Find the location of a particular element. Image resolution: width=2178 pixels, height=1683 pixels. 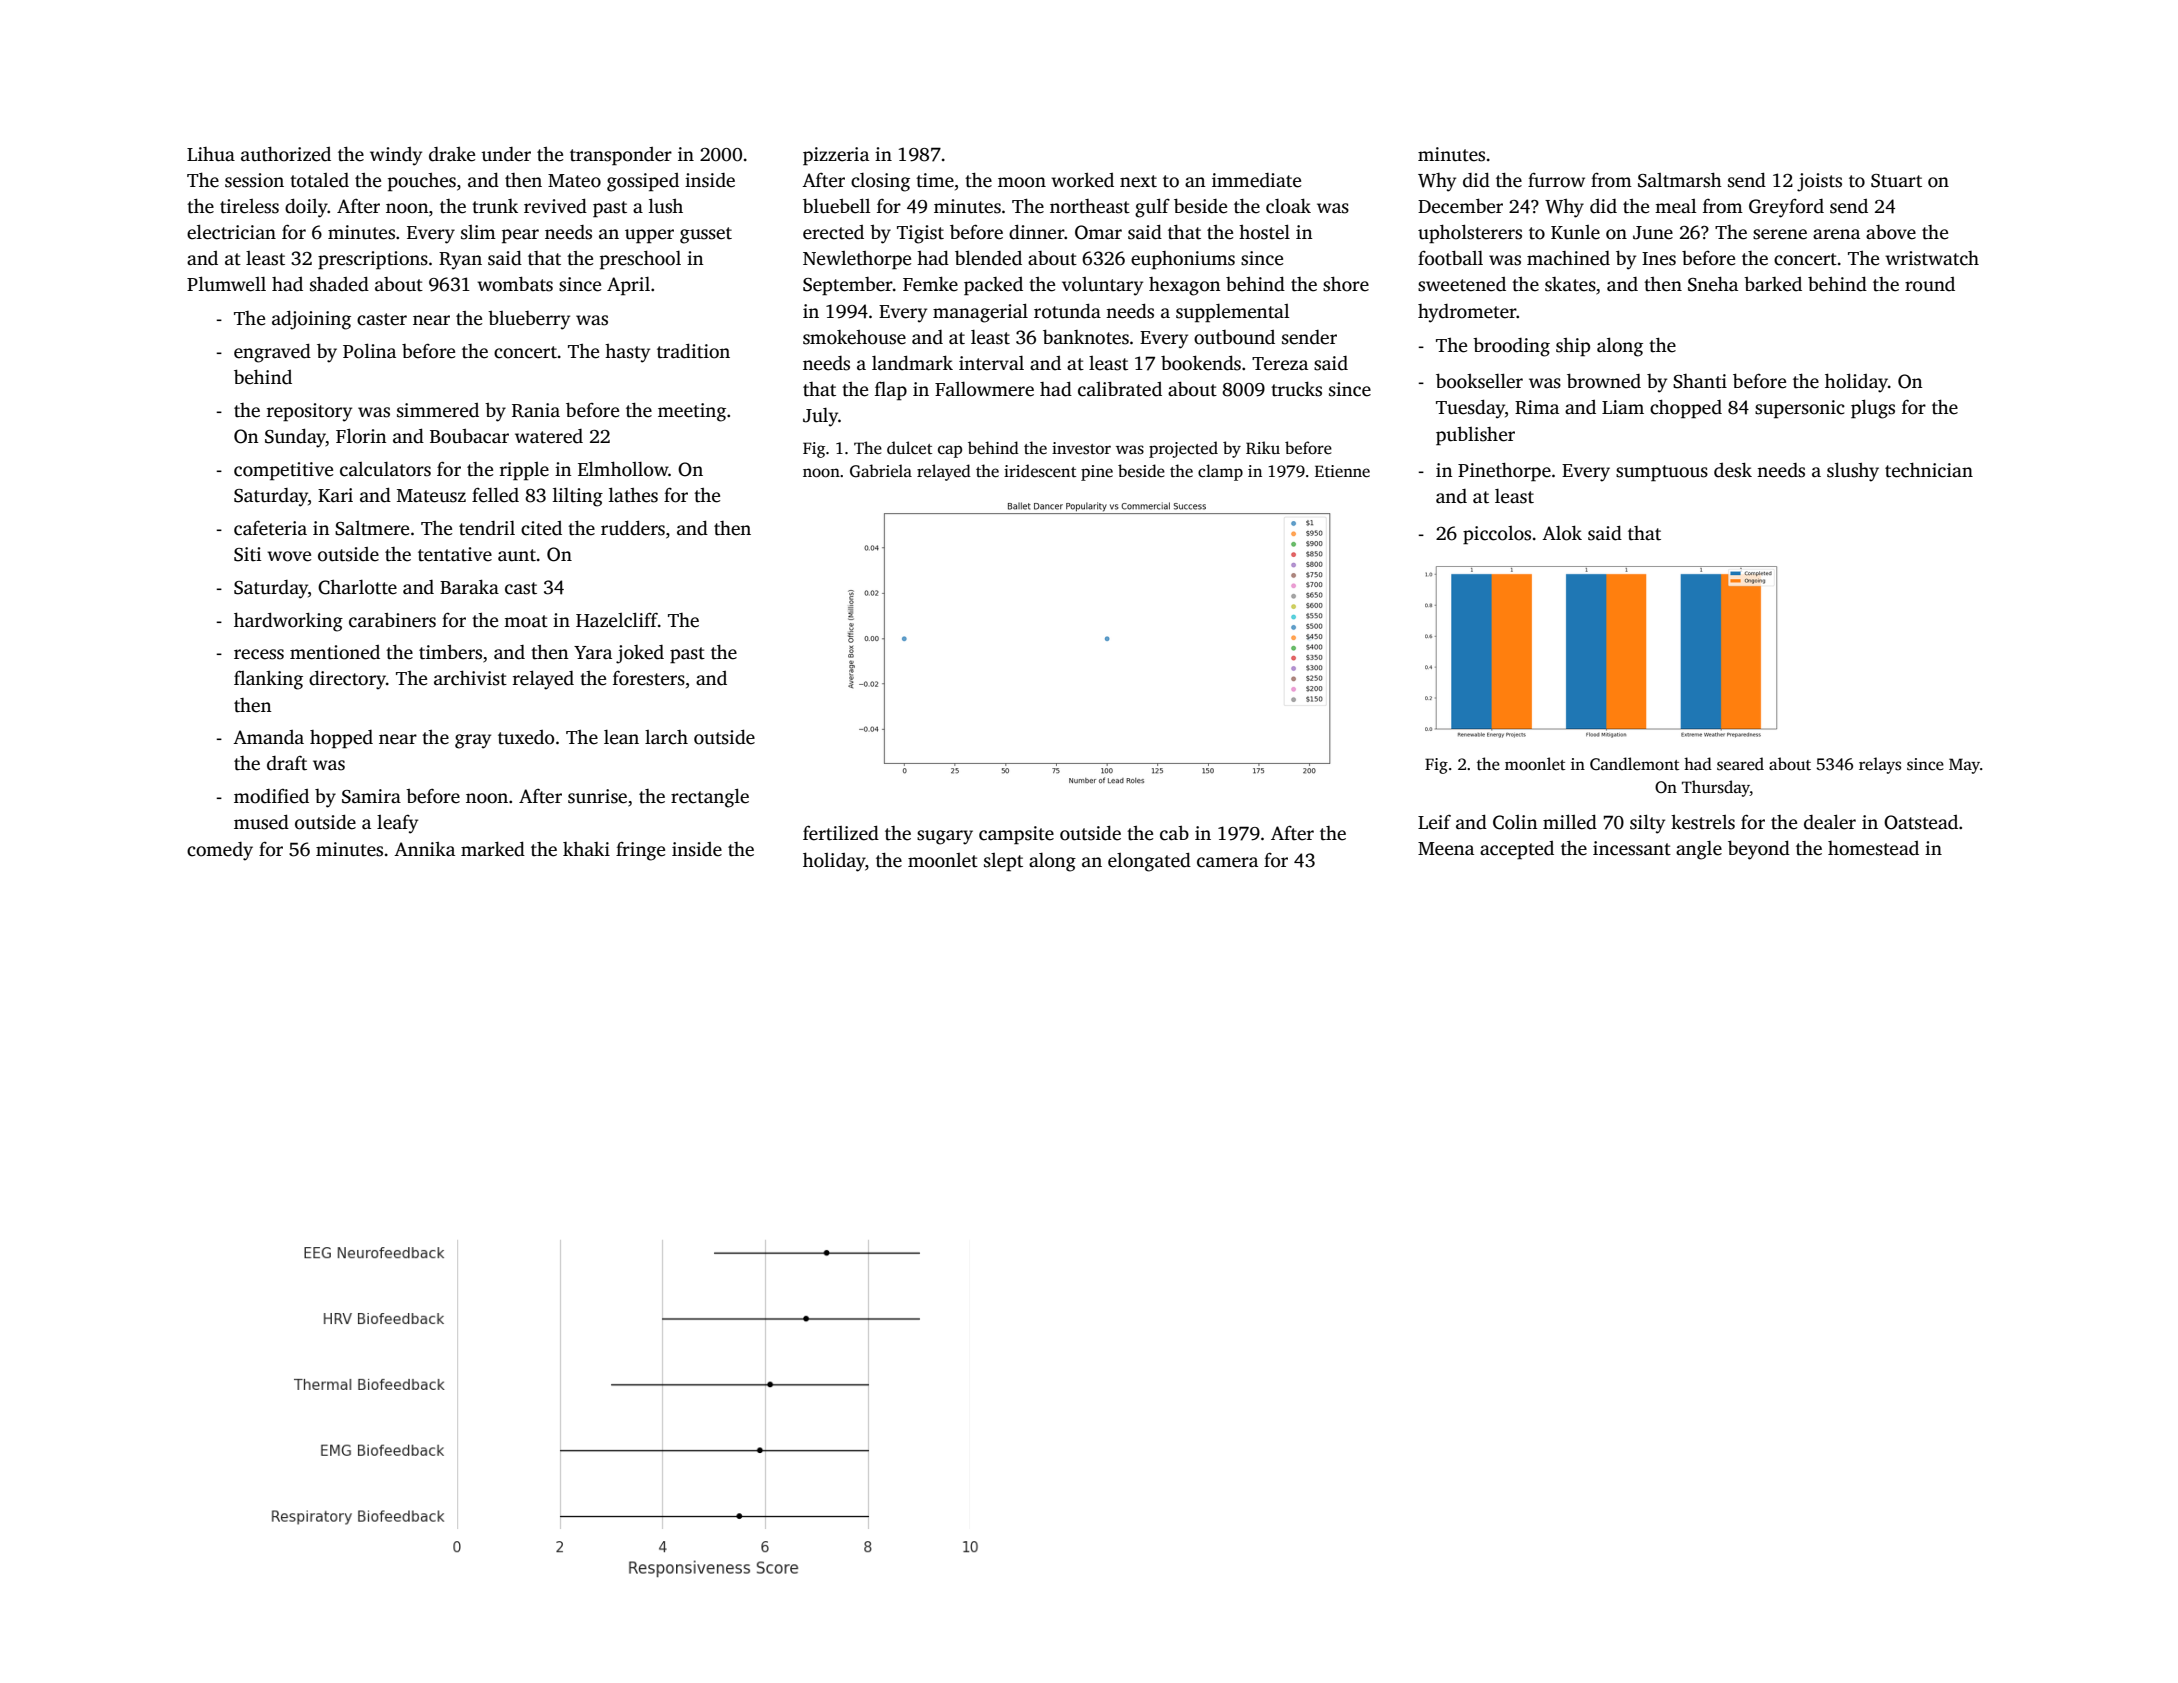

sumptuous is located at coordinates (1662, 473).
